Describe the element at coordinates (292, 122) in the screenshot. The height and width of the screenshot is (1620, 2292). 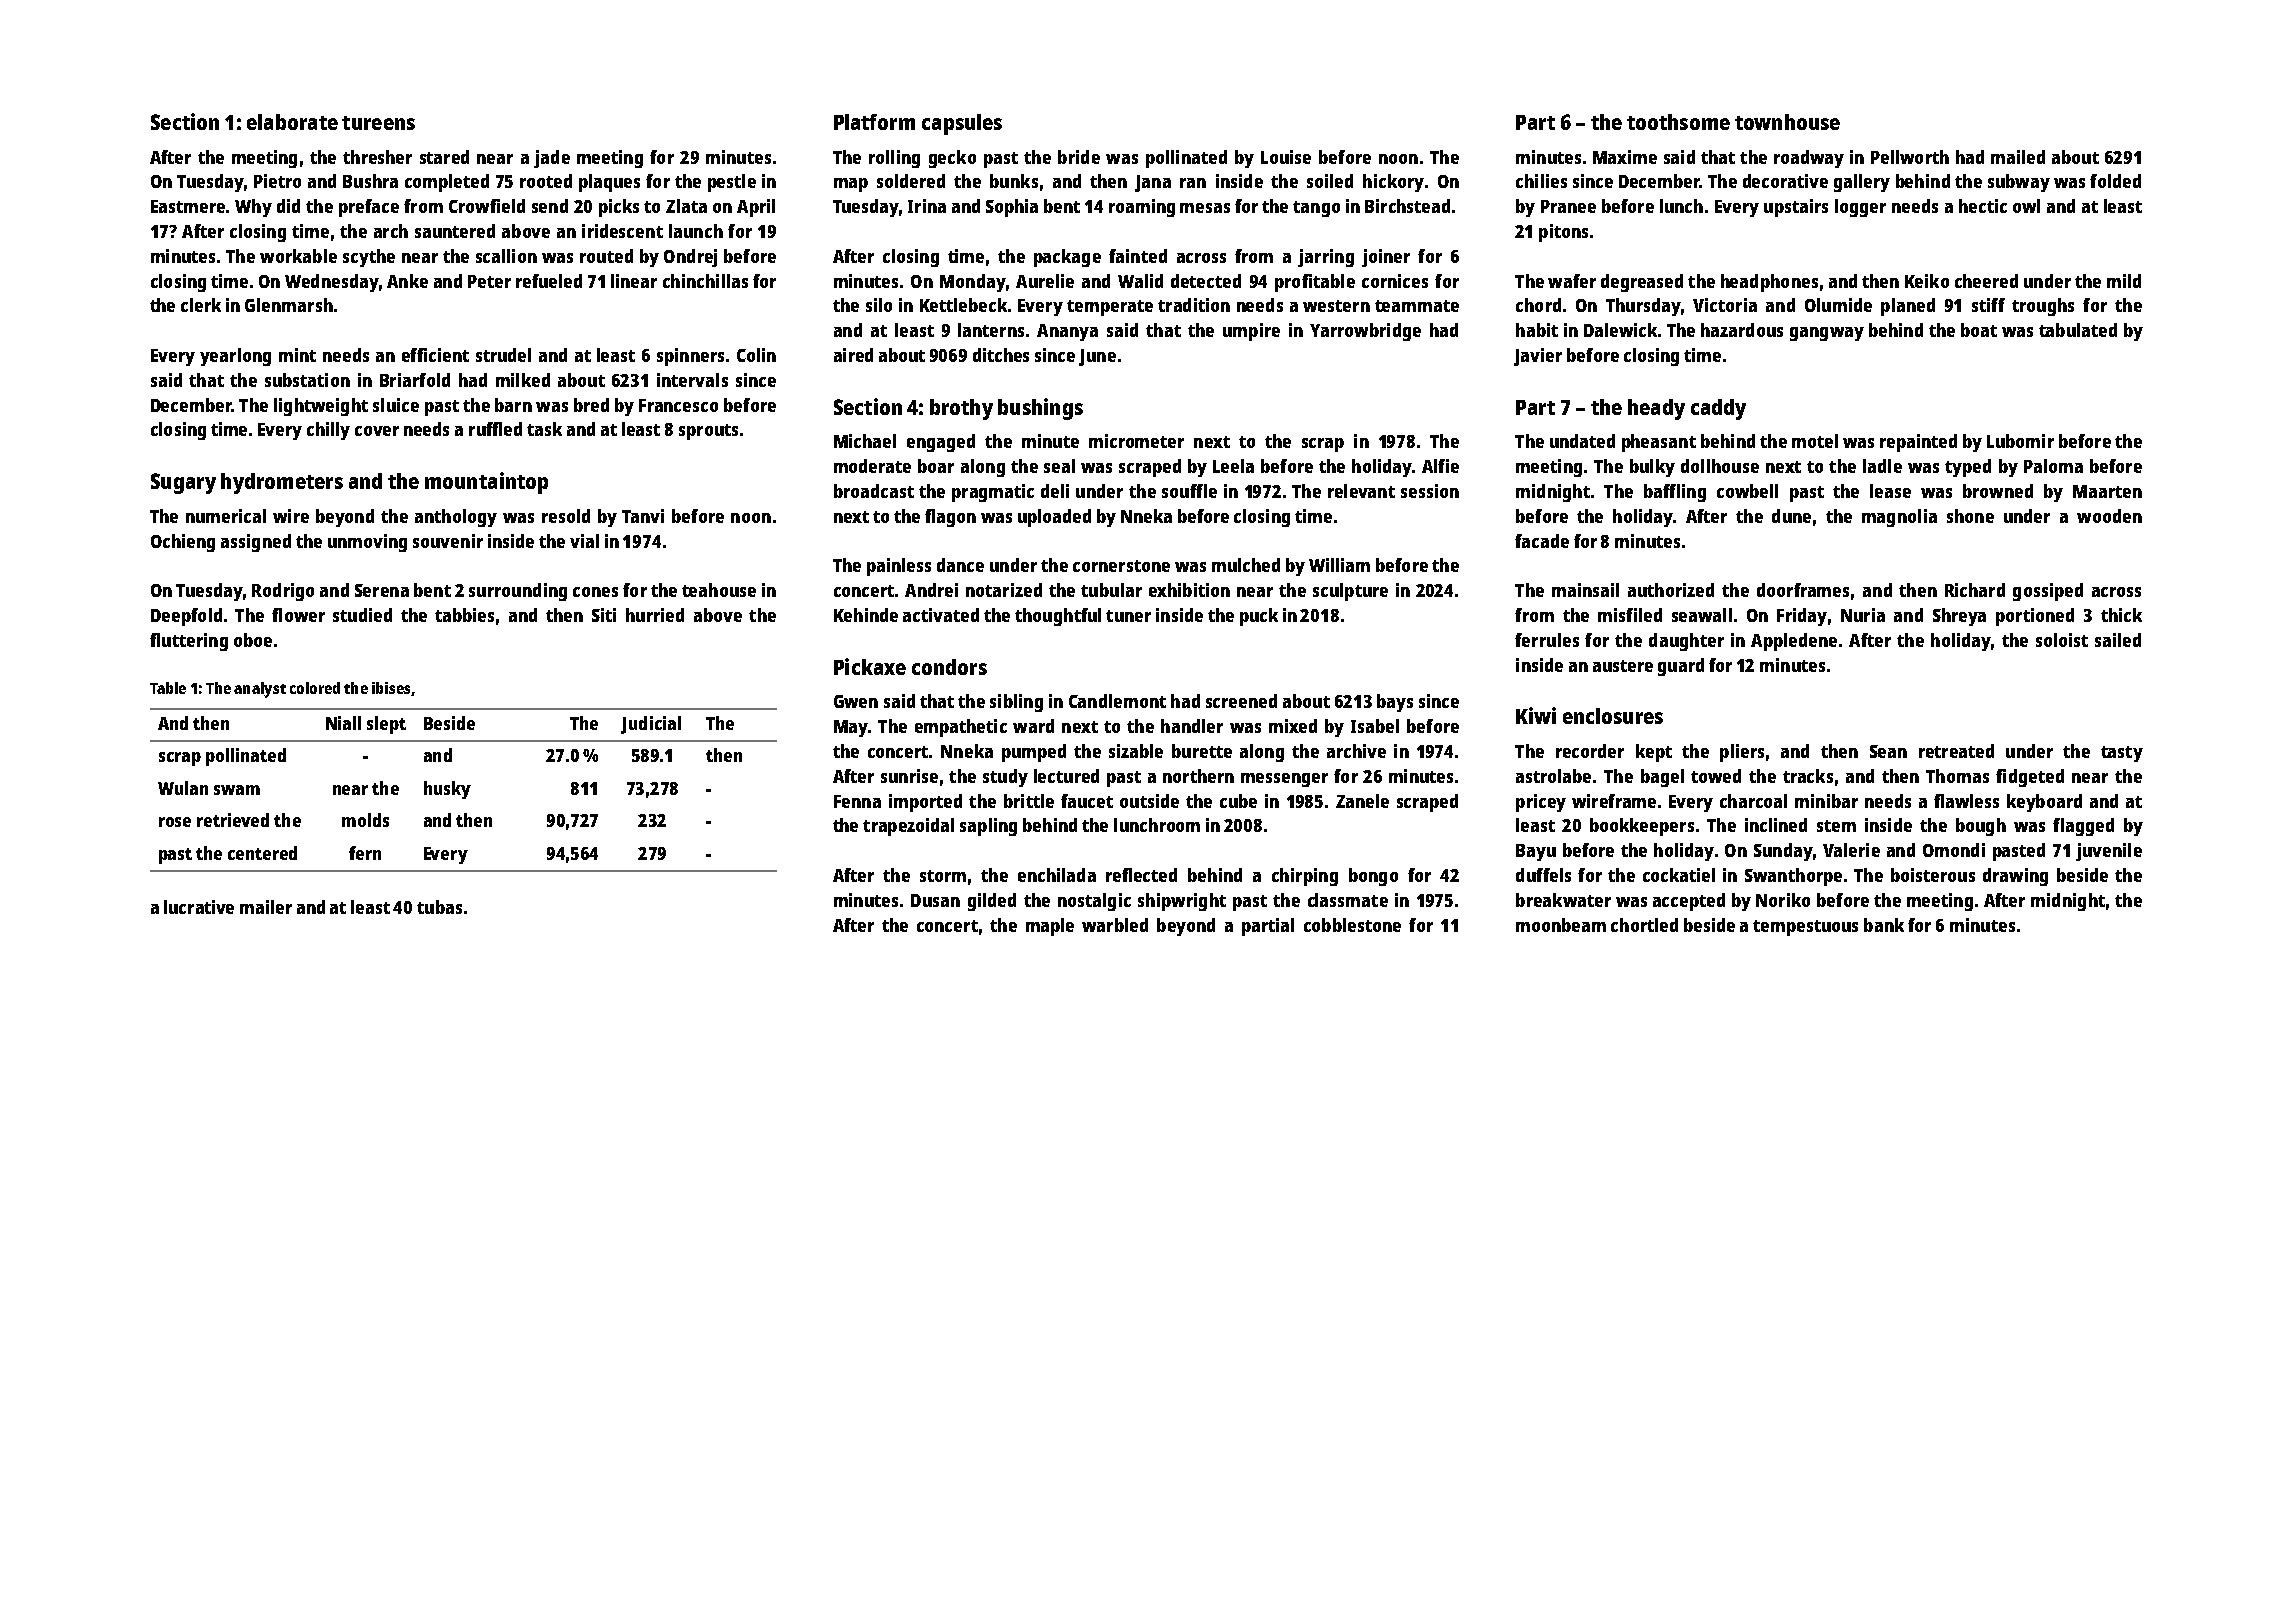
I see `elaborate` at that location.
